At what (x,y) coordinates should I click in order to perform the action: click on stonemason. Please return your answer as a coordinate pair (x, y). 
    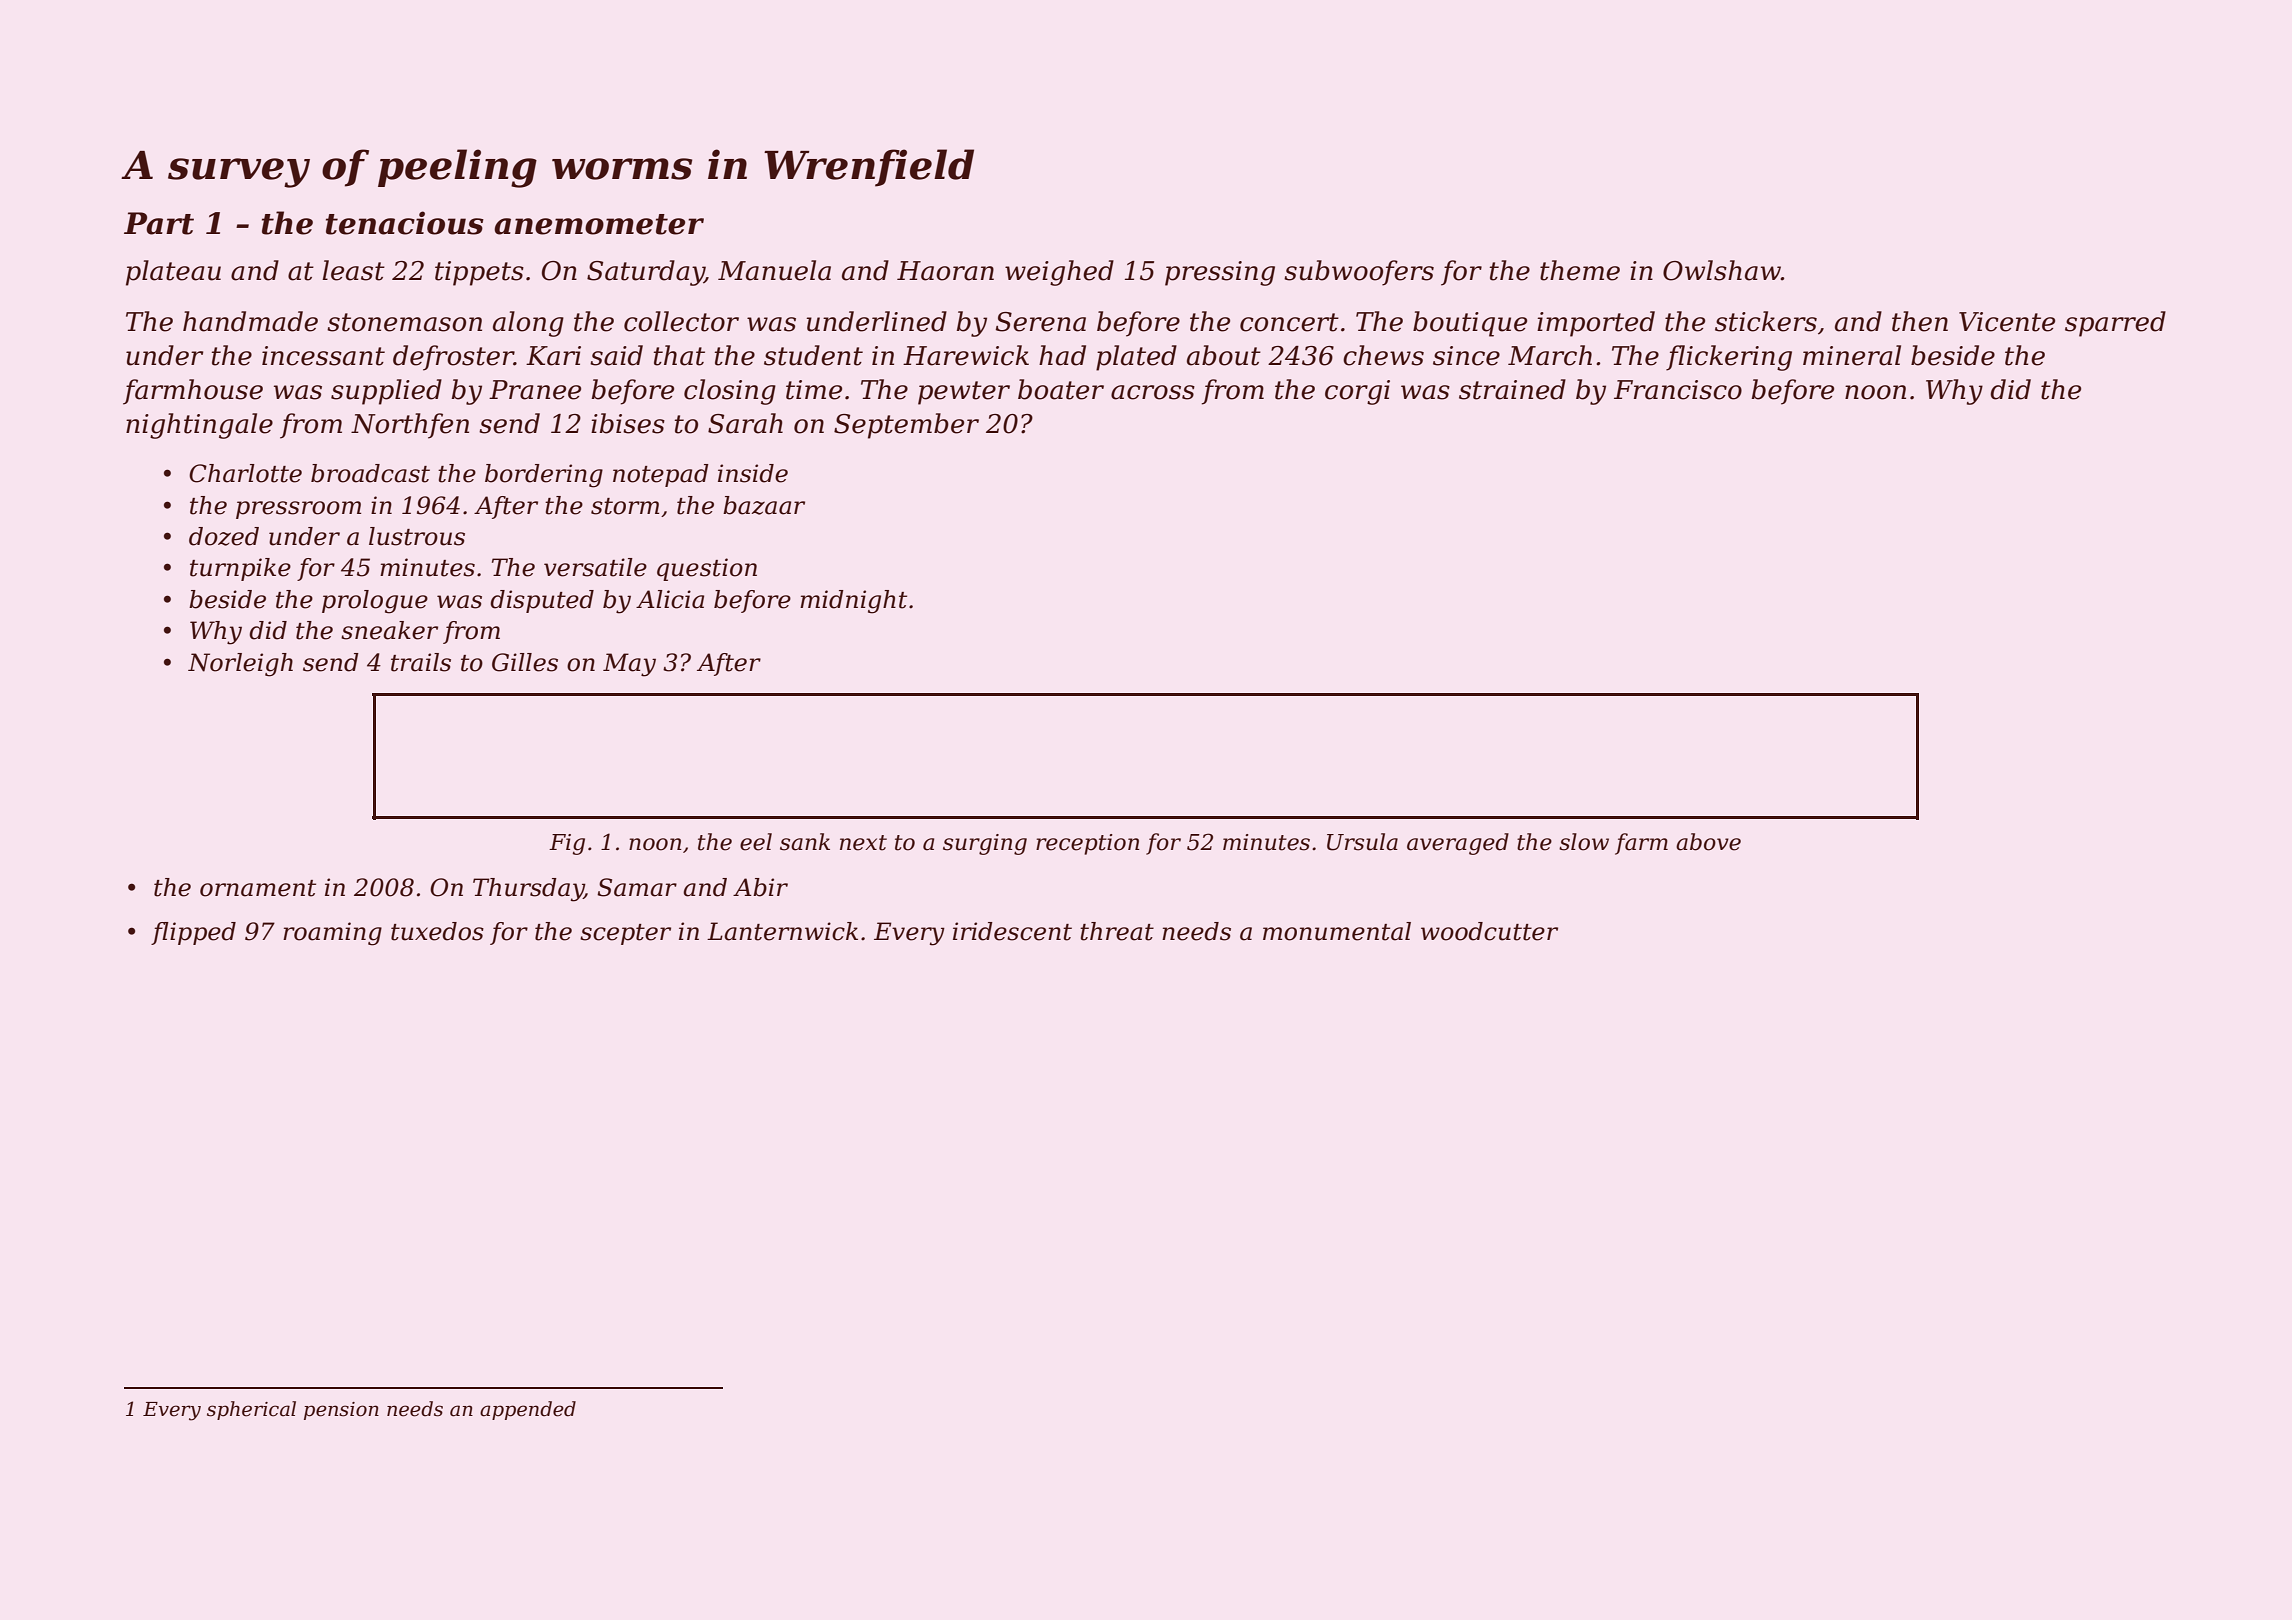
    Looking at the image, I should click on (404, 322).
